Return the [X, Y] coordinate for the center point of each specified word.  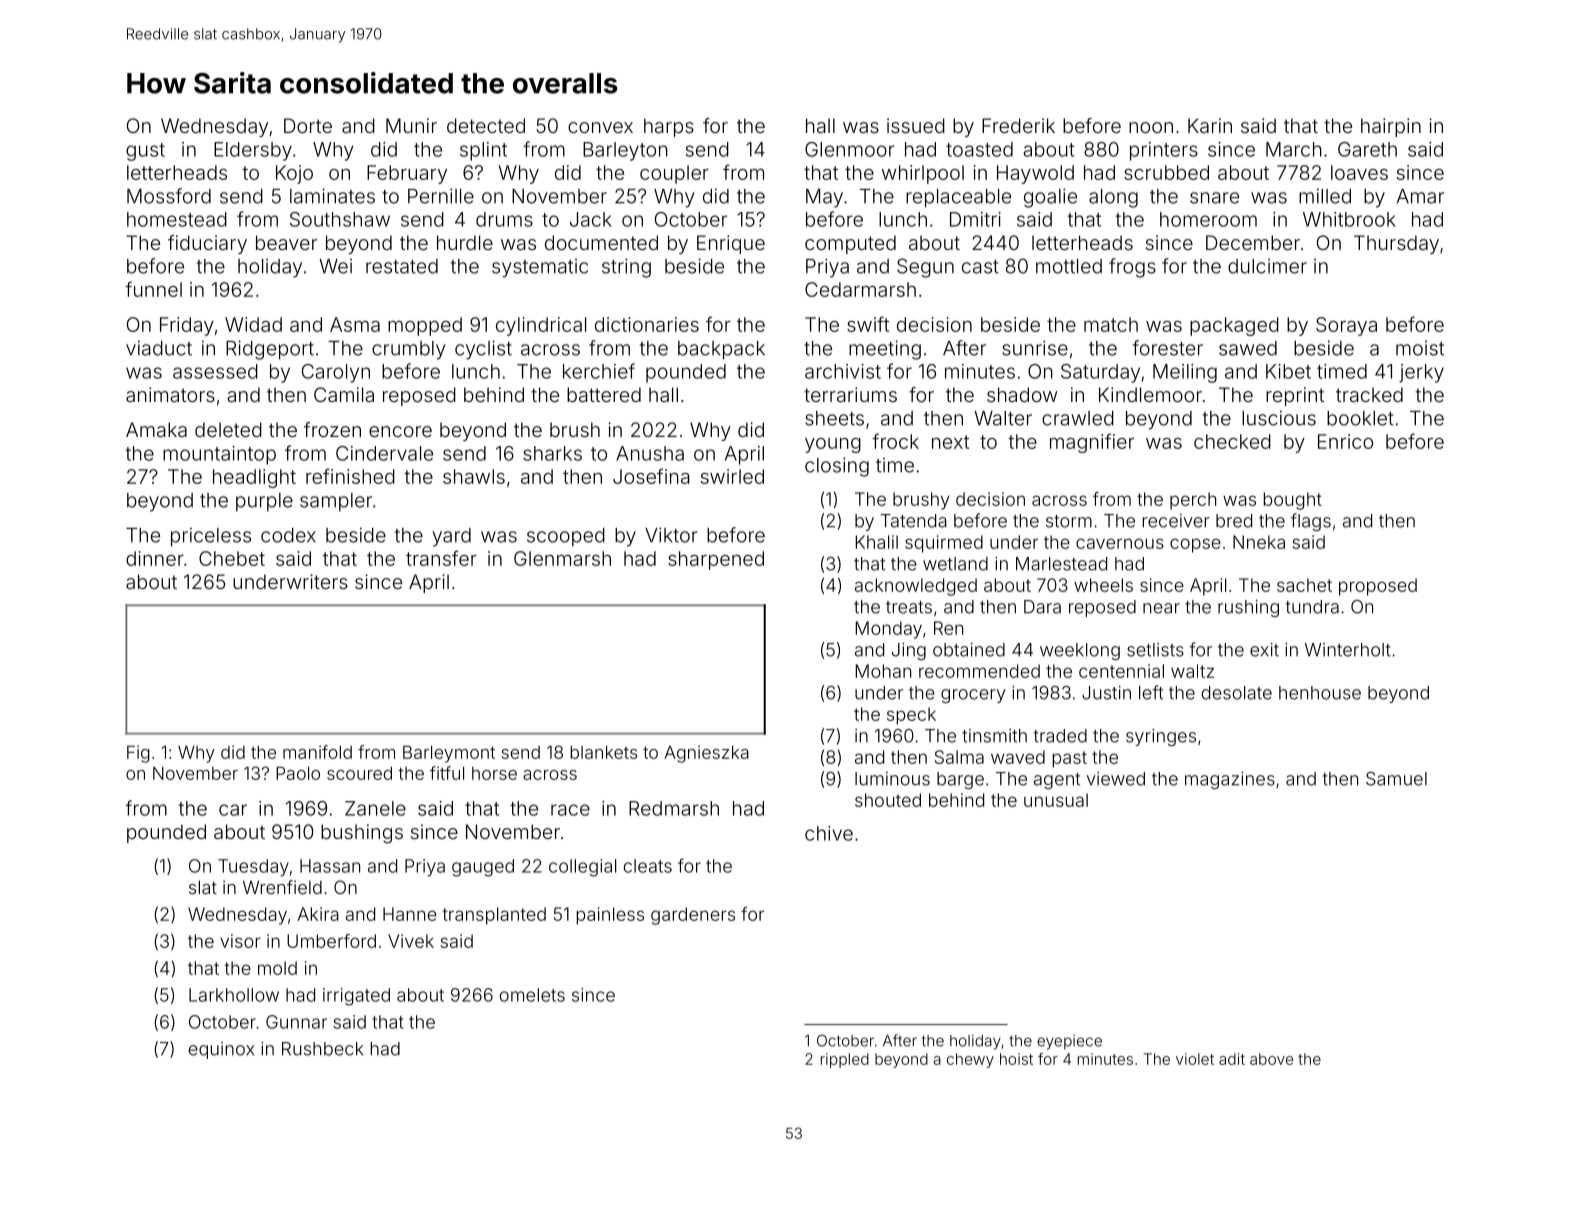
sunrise [1035, 348]
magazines [1230, 780]
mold [277, 968]
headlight [254, 478]
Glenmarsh [562, 558]
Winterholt [1348, 650]
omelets [532, 995]
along [1113, 198]
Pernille [441, 196]
